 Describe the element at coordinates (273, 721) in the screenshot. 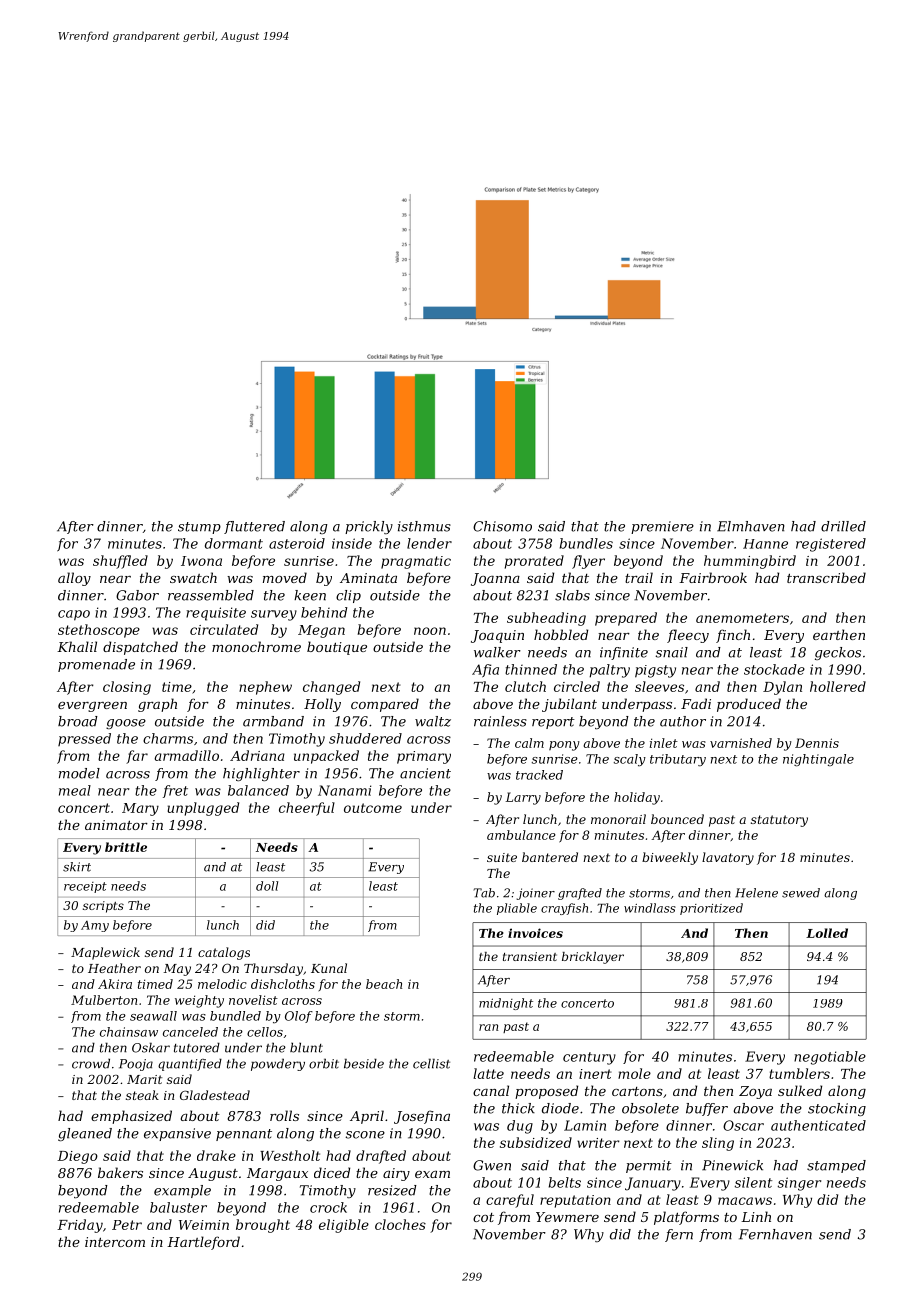

I see `armband` at that location.
